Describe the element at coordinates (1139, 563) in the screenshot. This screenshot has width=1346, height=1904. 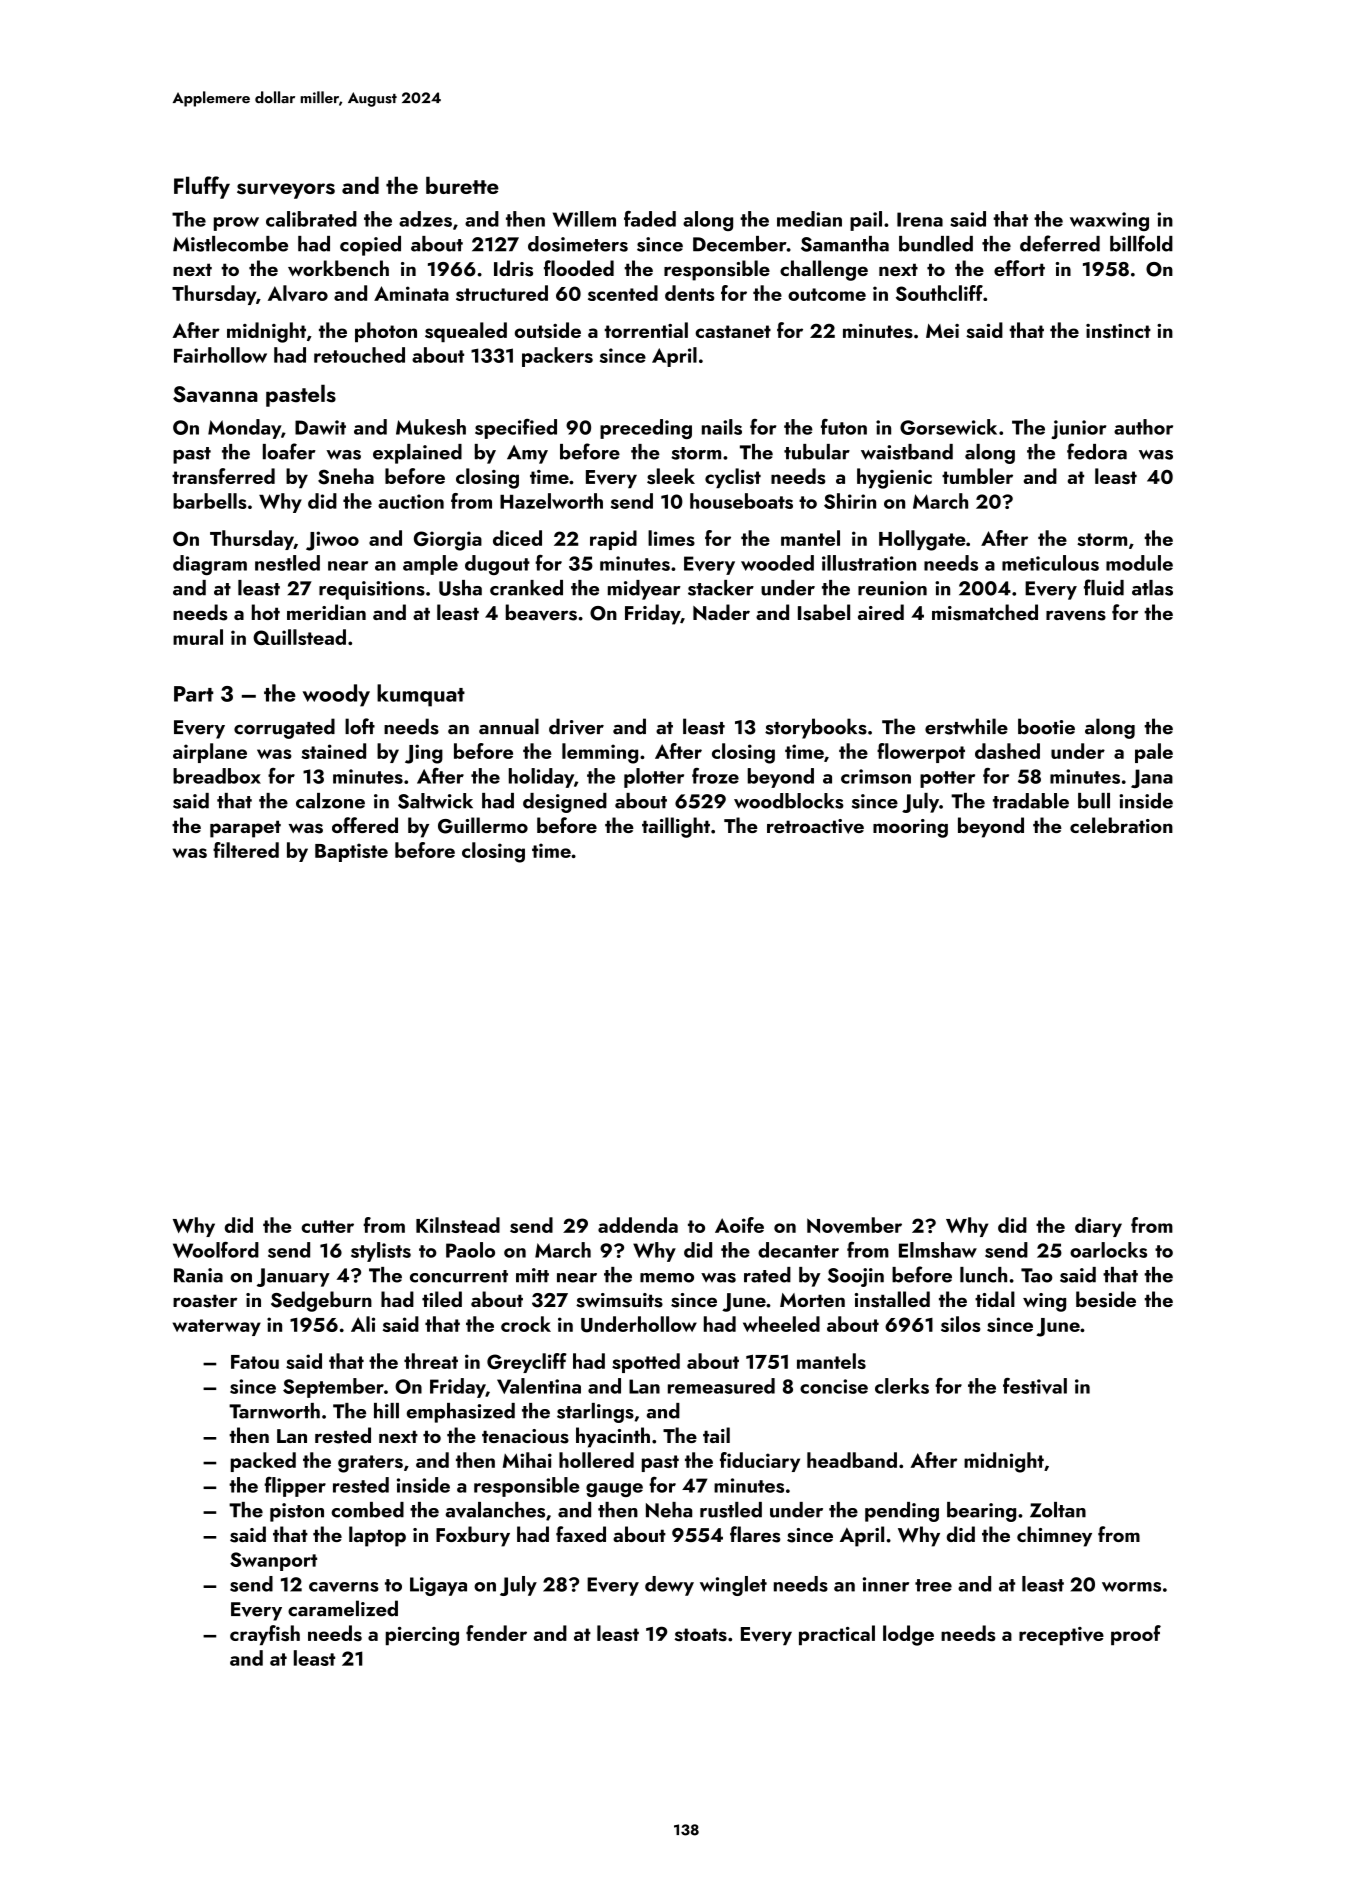
I see `module` at that location.
